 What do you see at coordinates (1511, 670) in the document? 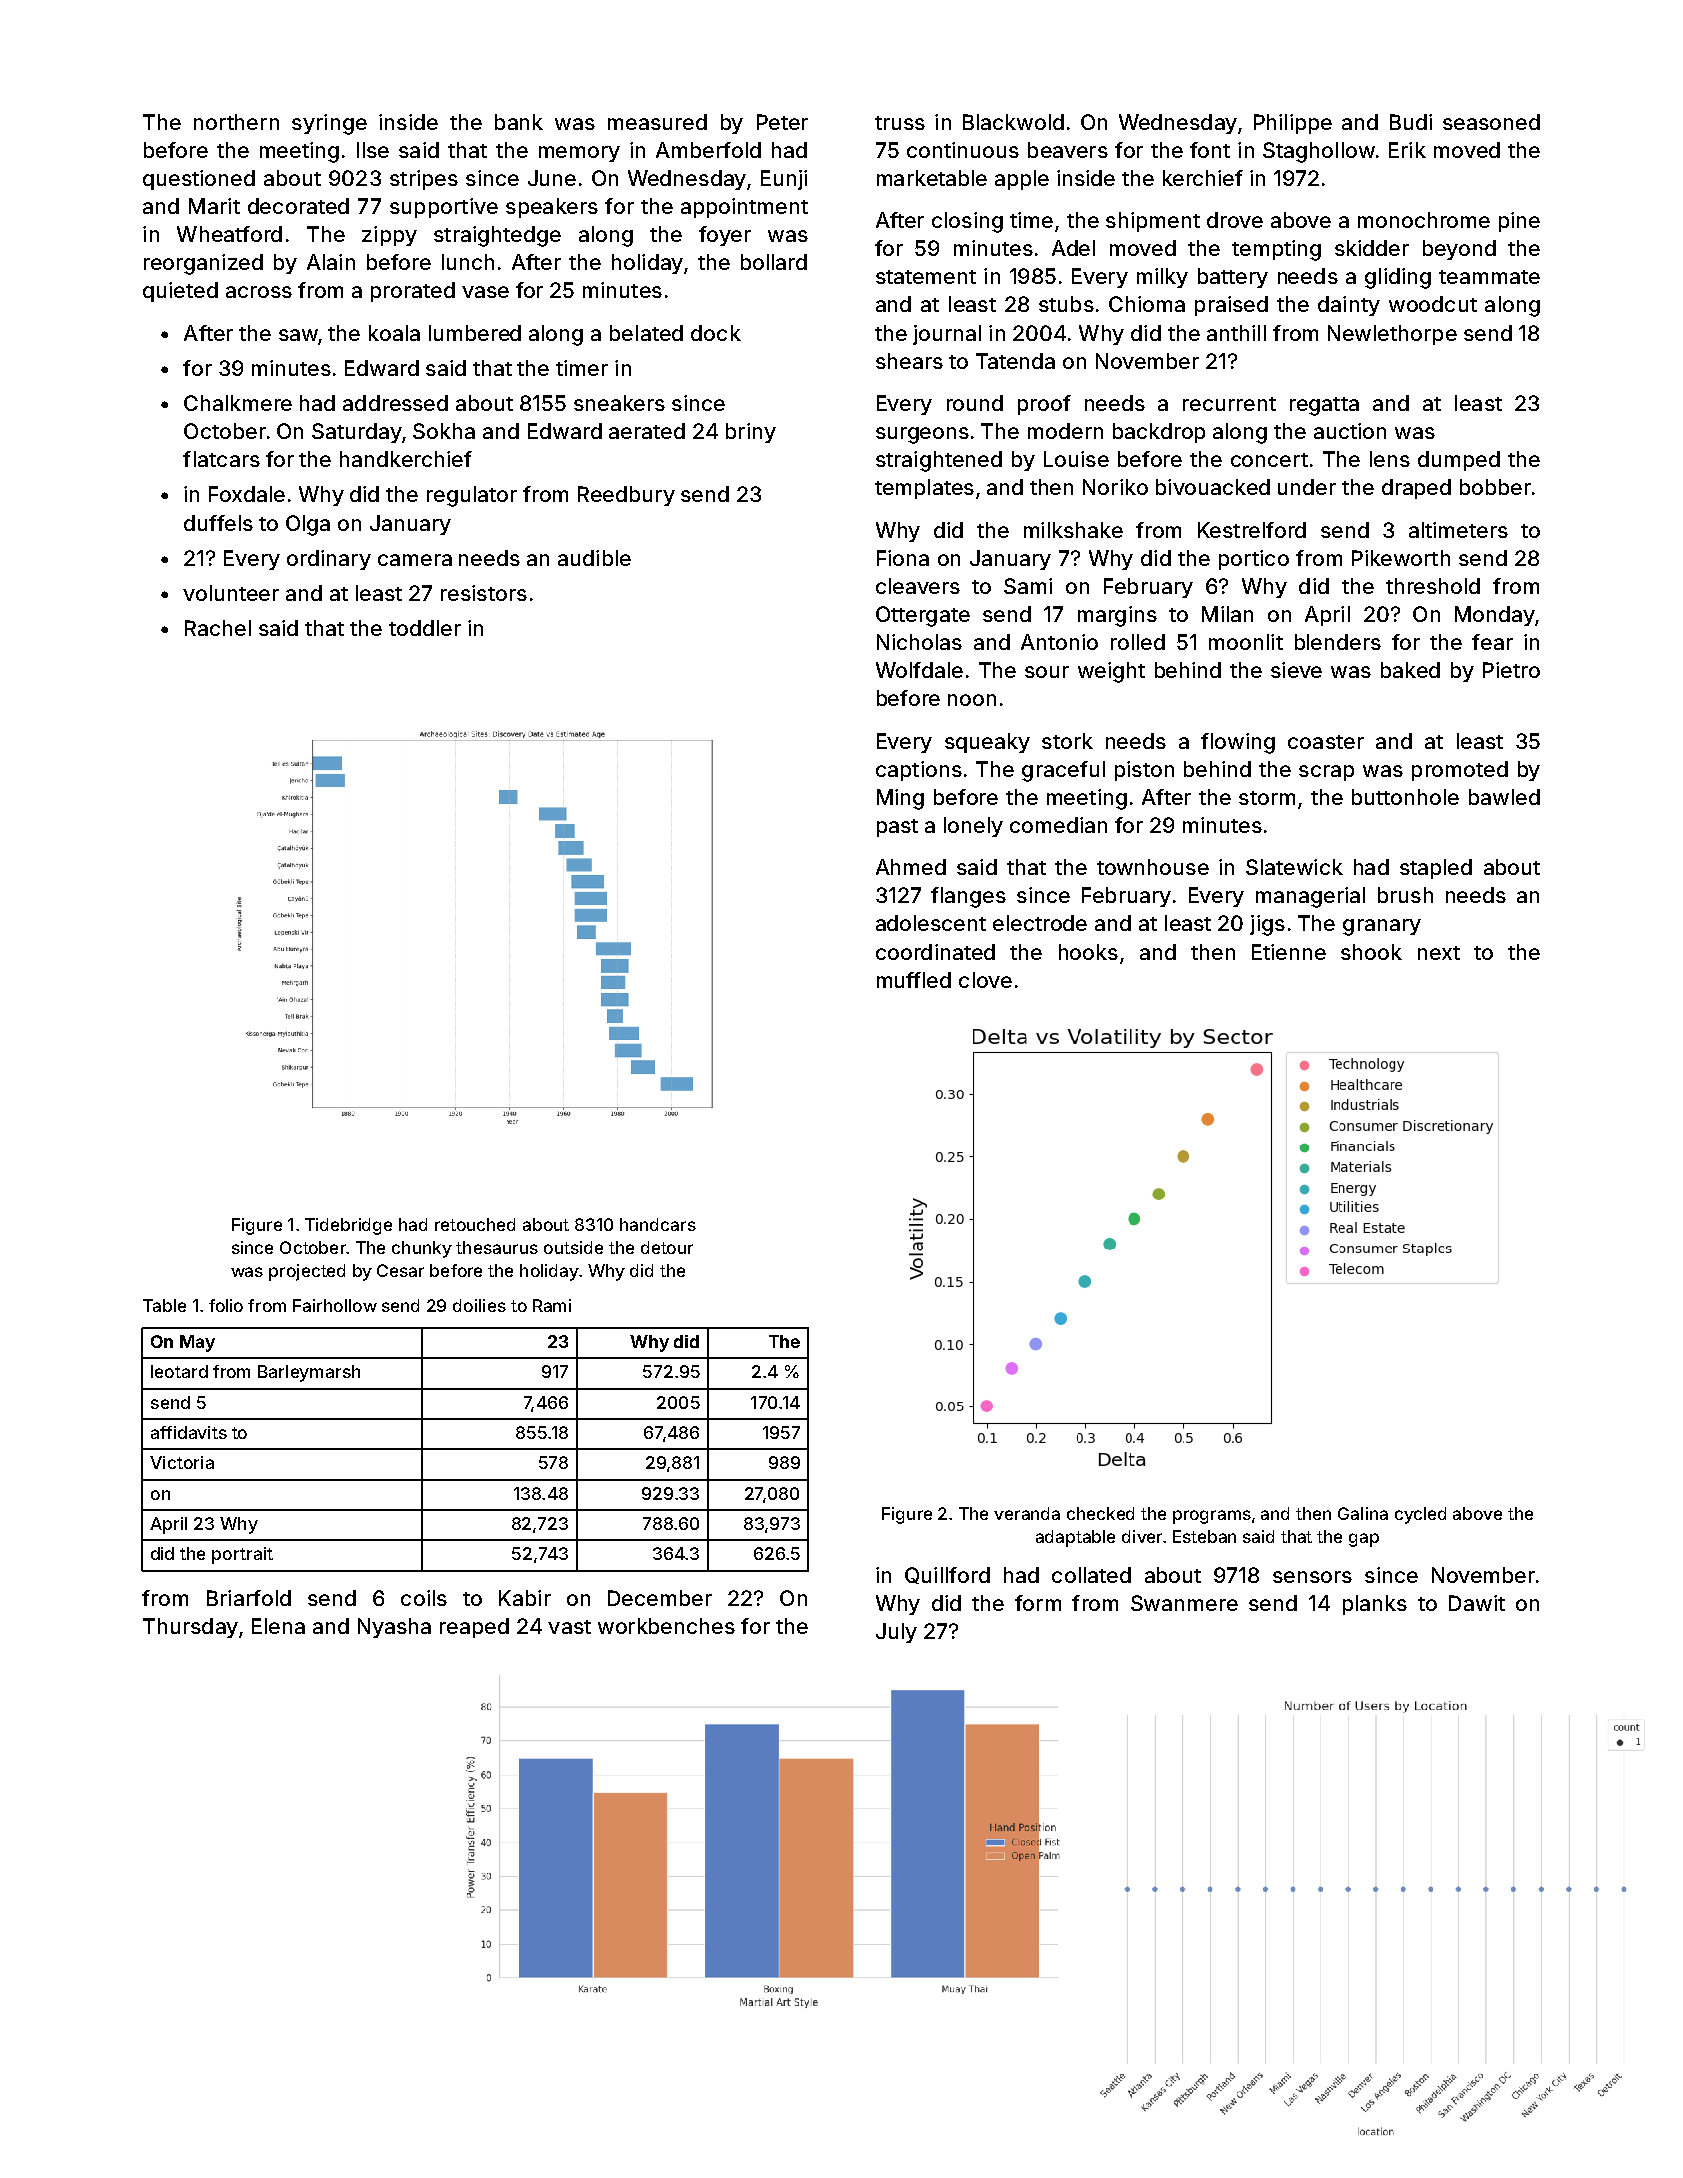
I see `Pietro` at bounding box center [1511, 670].
